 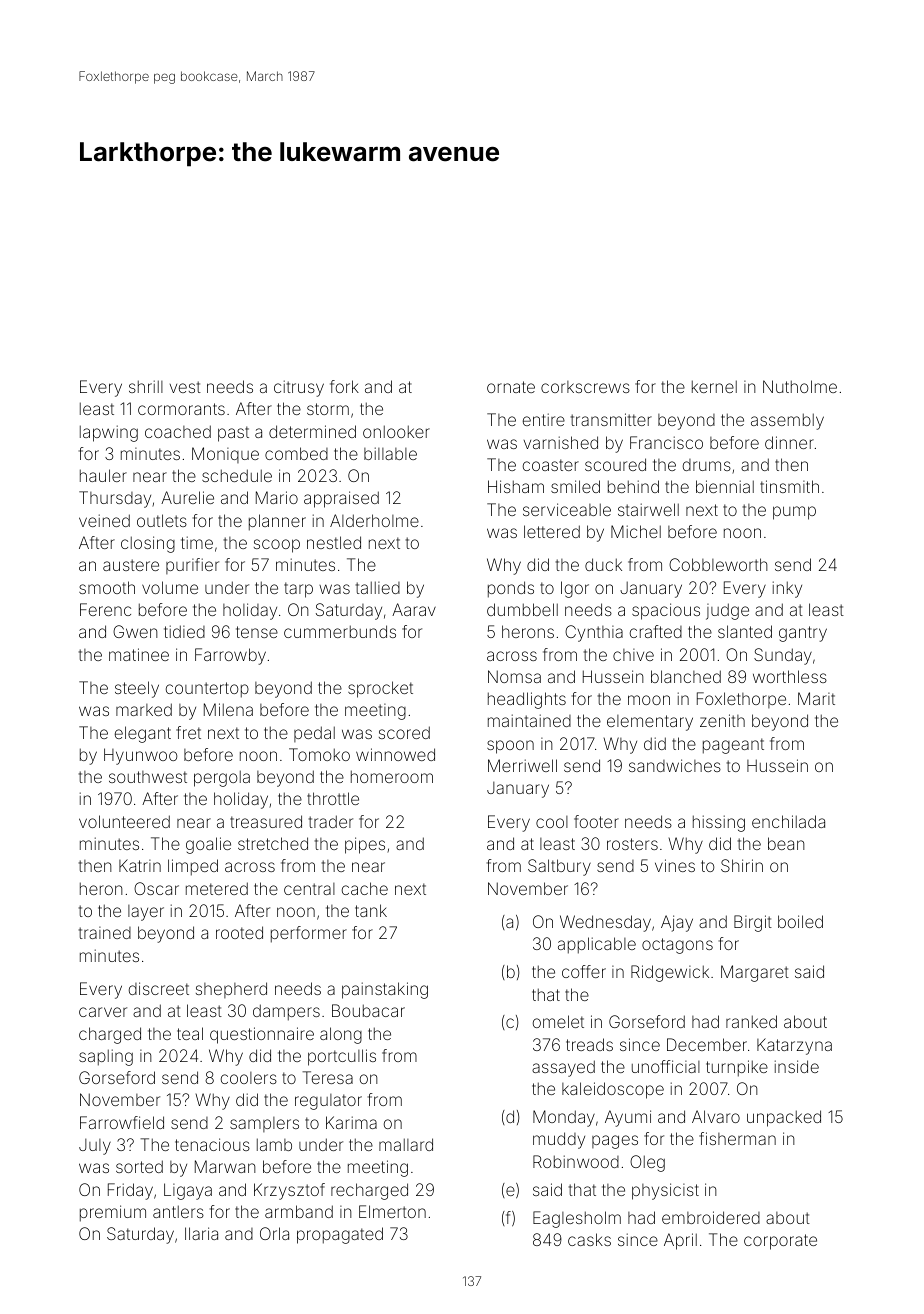 I want to click on propagated, so click(x=340, y=1235).
